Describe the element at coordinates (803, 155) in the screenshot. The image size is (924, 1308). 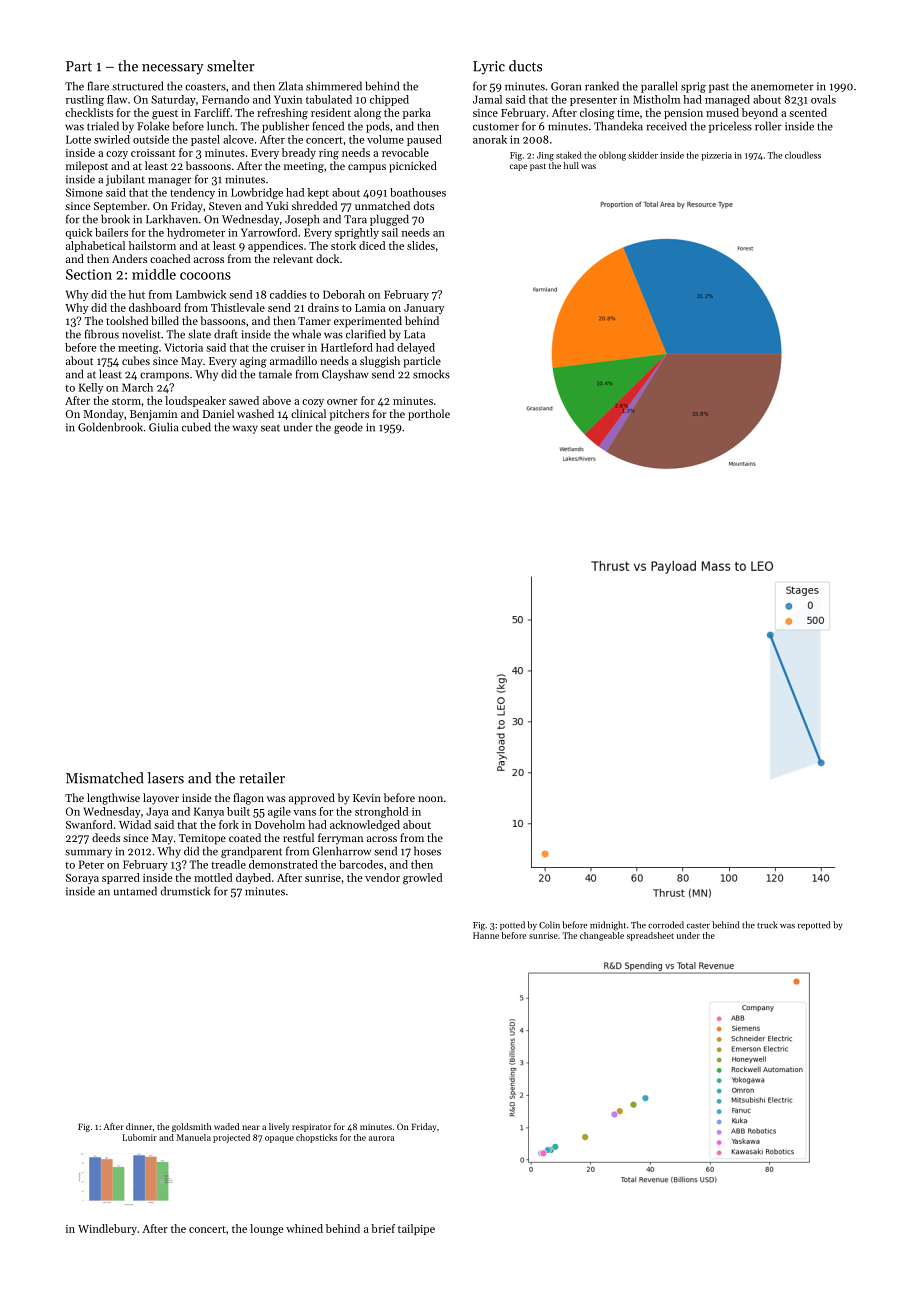
I see `cloudless` at that location.
